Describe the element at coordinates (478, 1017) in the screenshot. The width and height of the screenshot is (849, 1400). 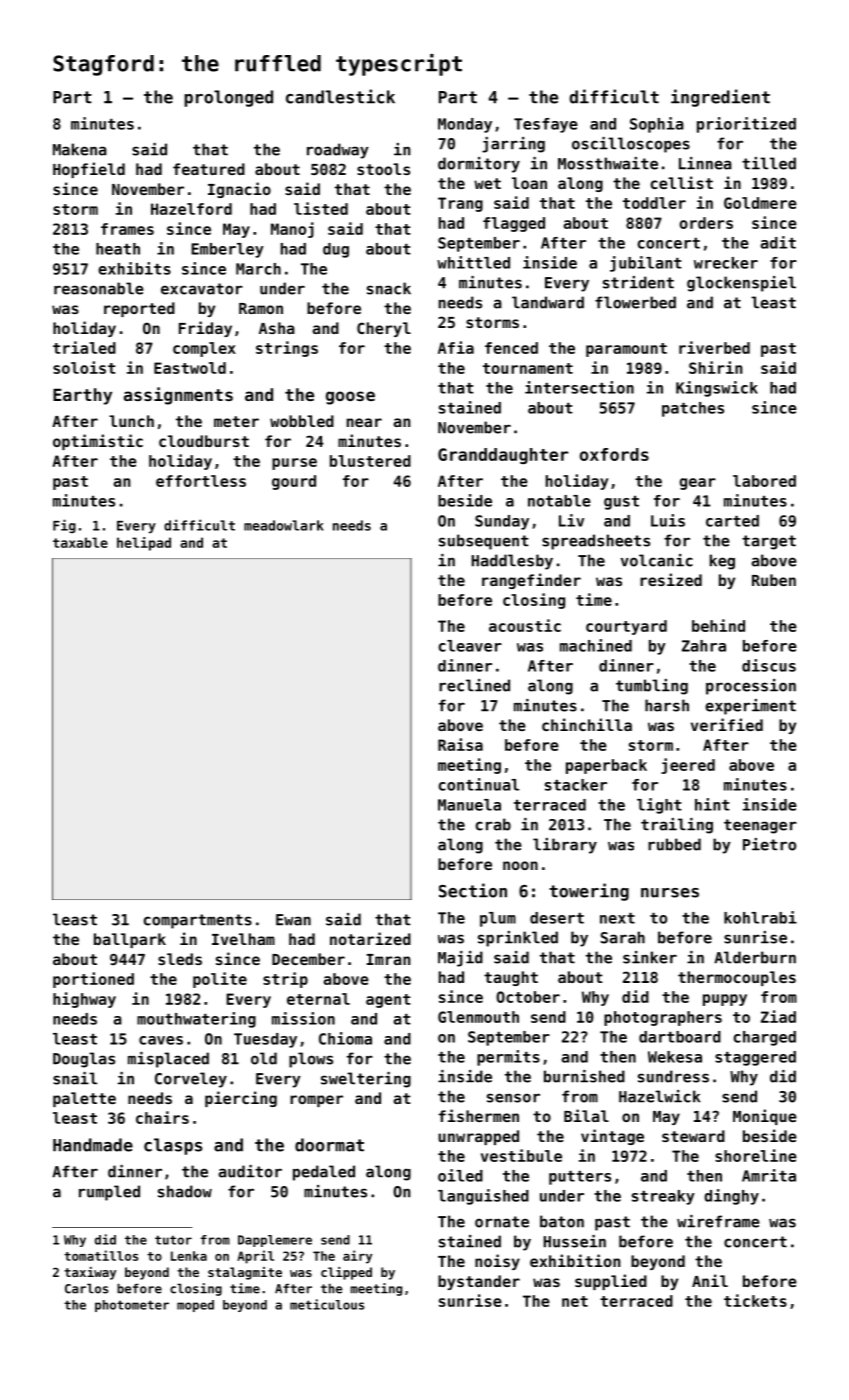
I see `Glenmouth` at that location.
